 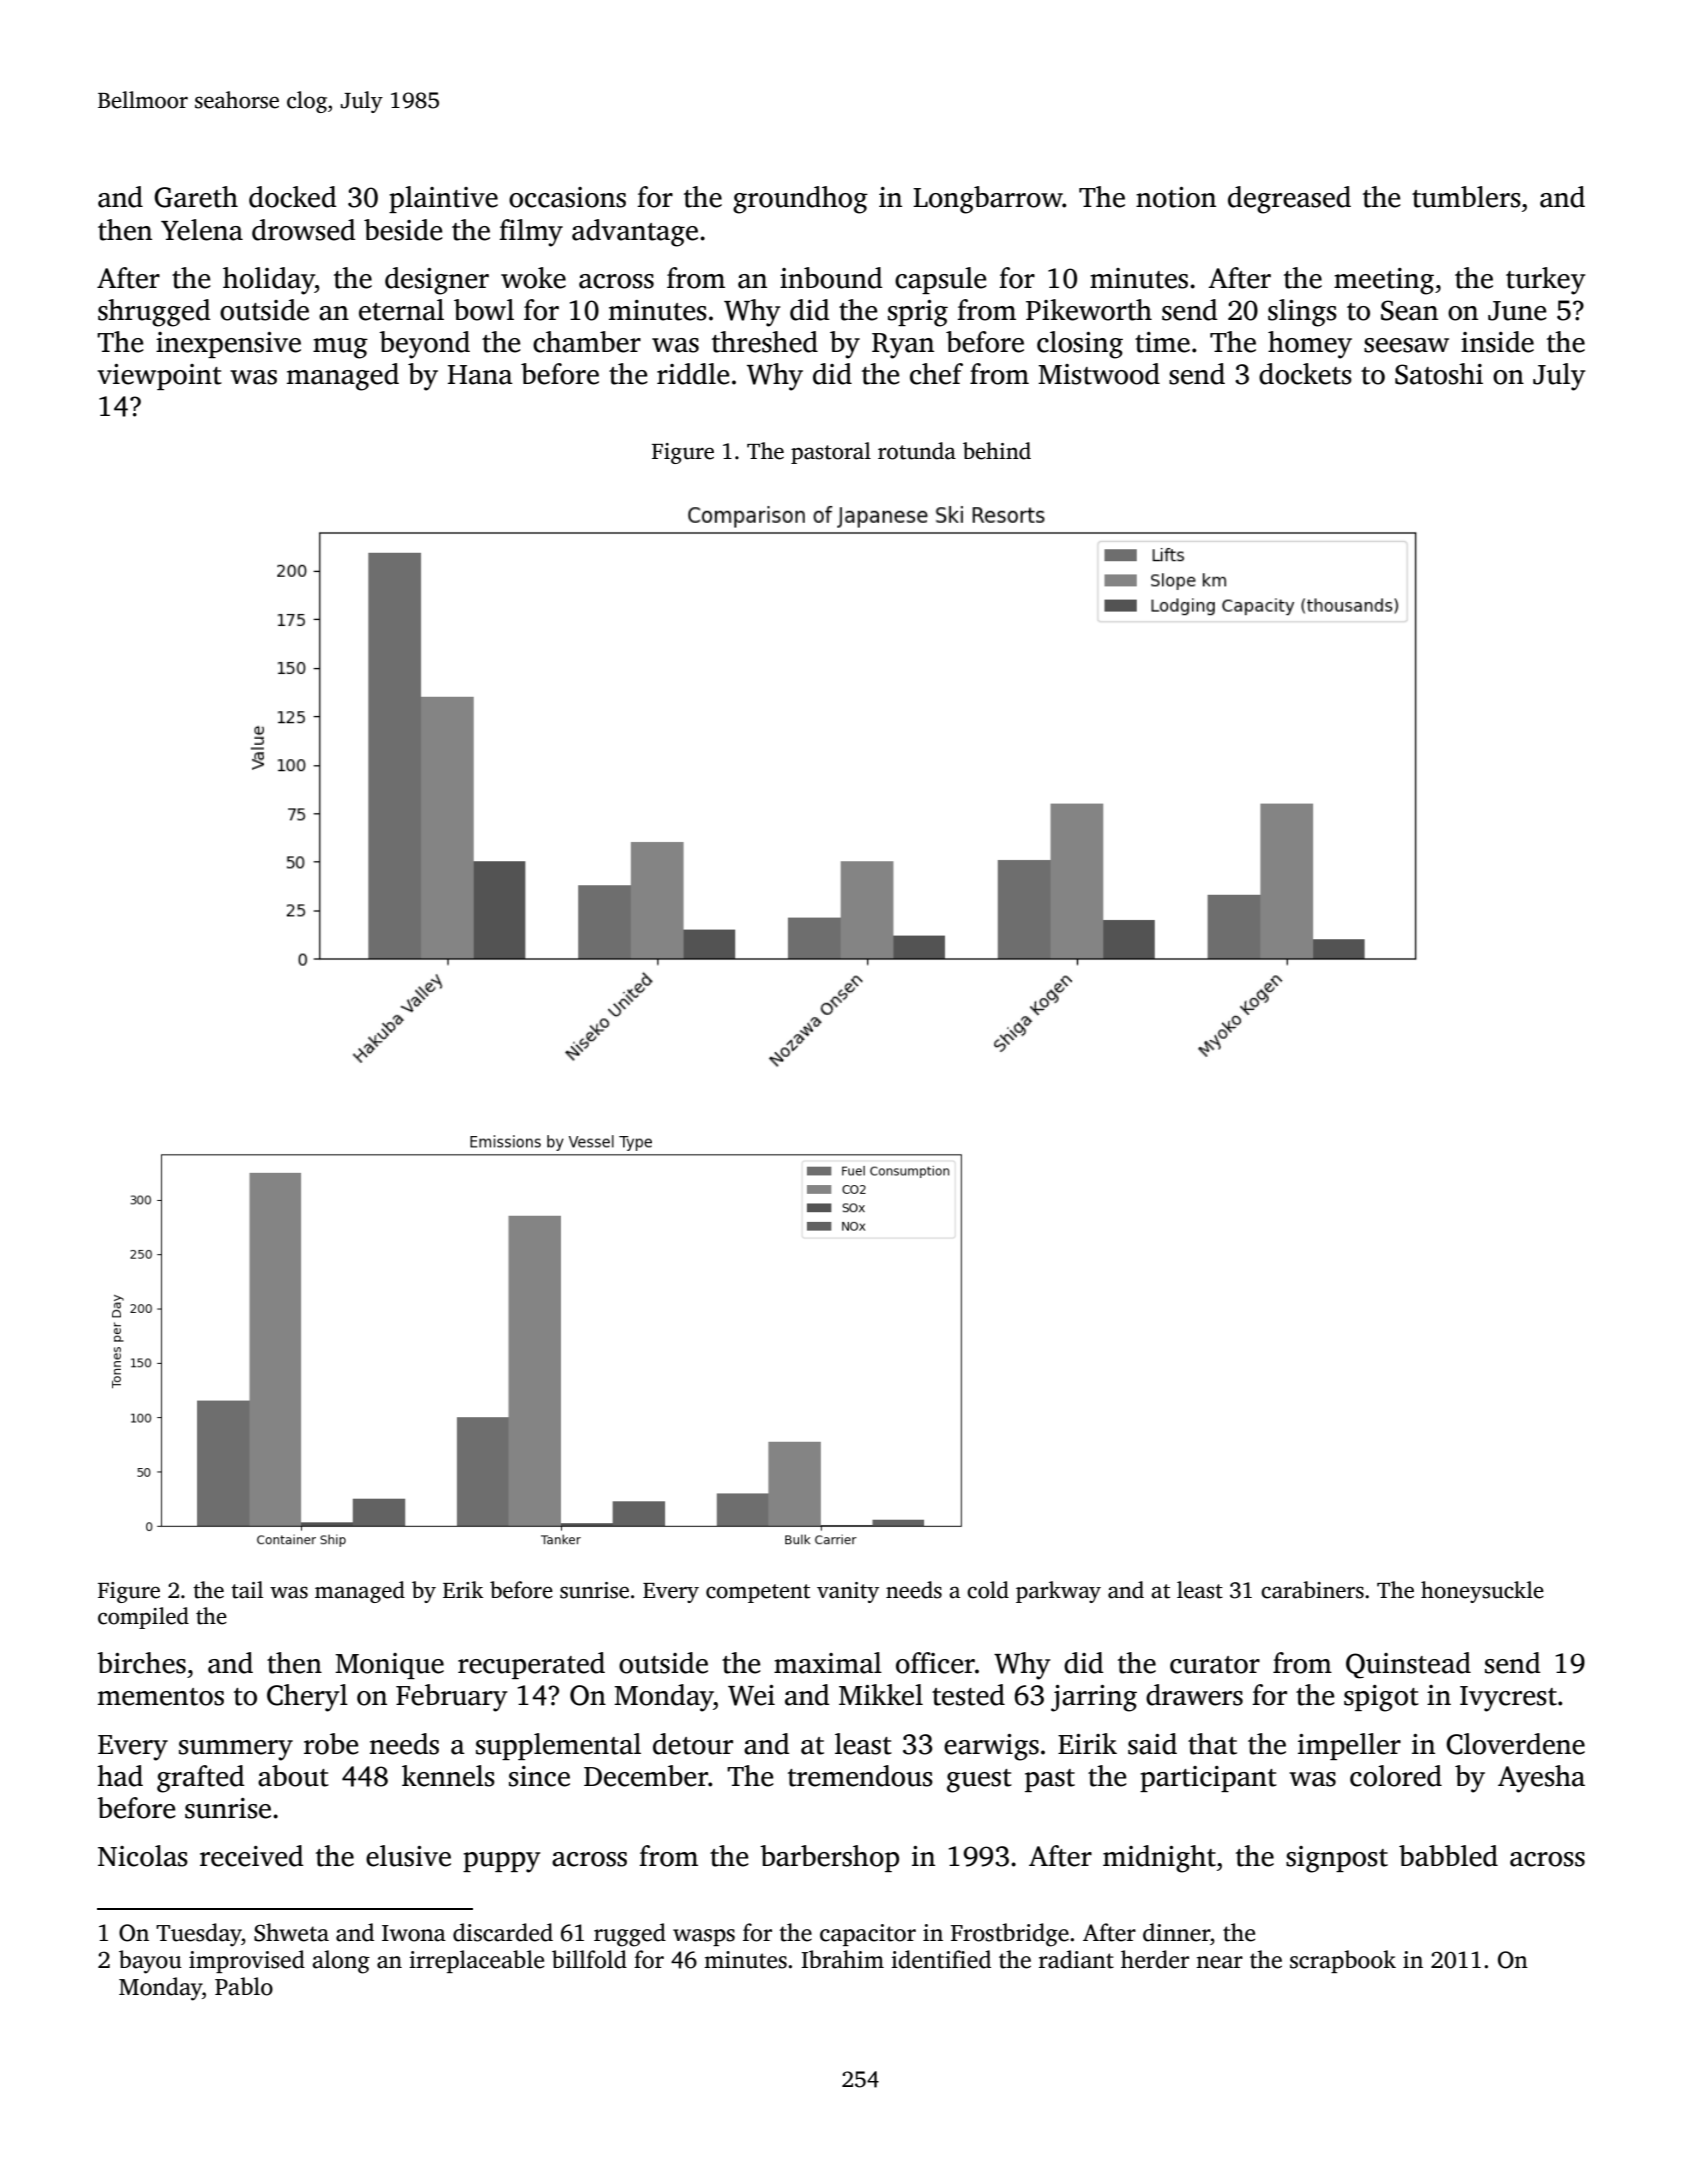 I want to click on Satoshi, so click(x=1439, y=374).
